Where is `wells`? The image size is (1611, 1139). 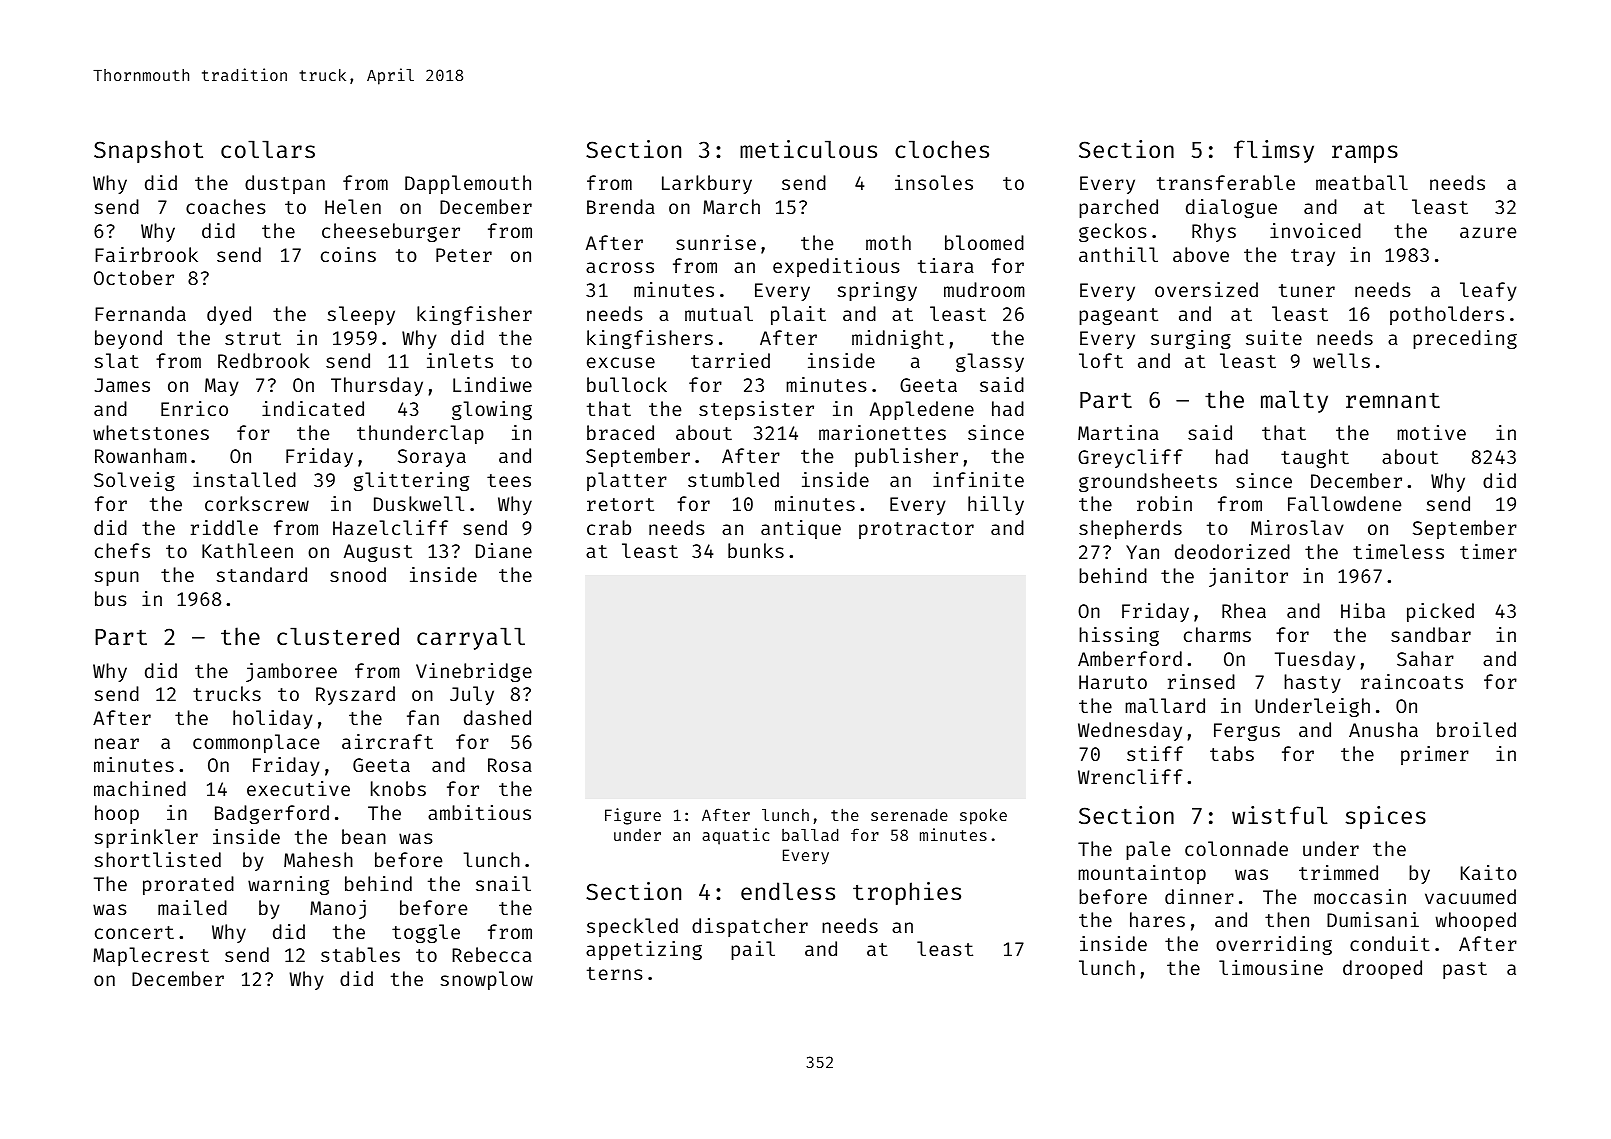
wells is located at coordinates (1341, 360).
